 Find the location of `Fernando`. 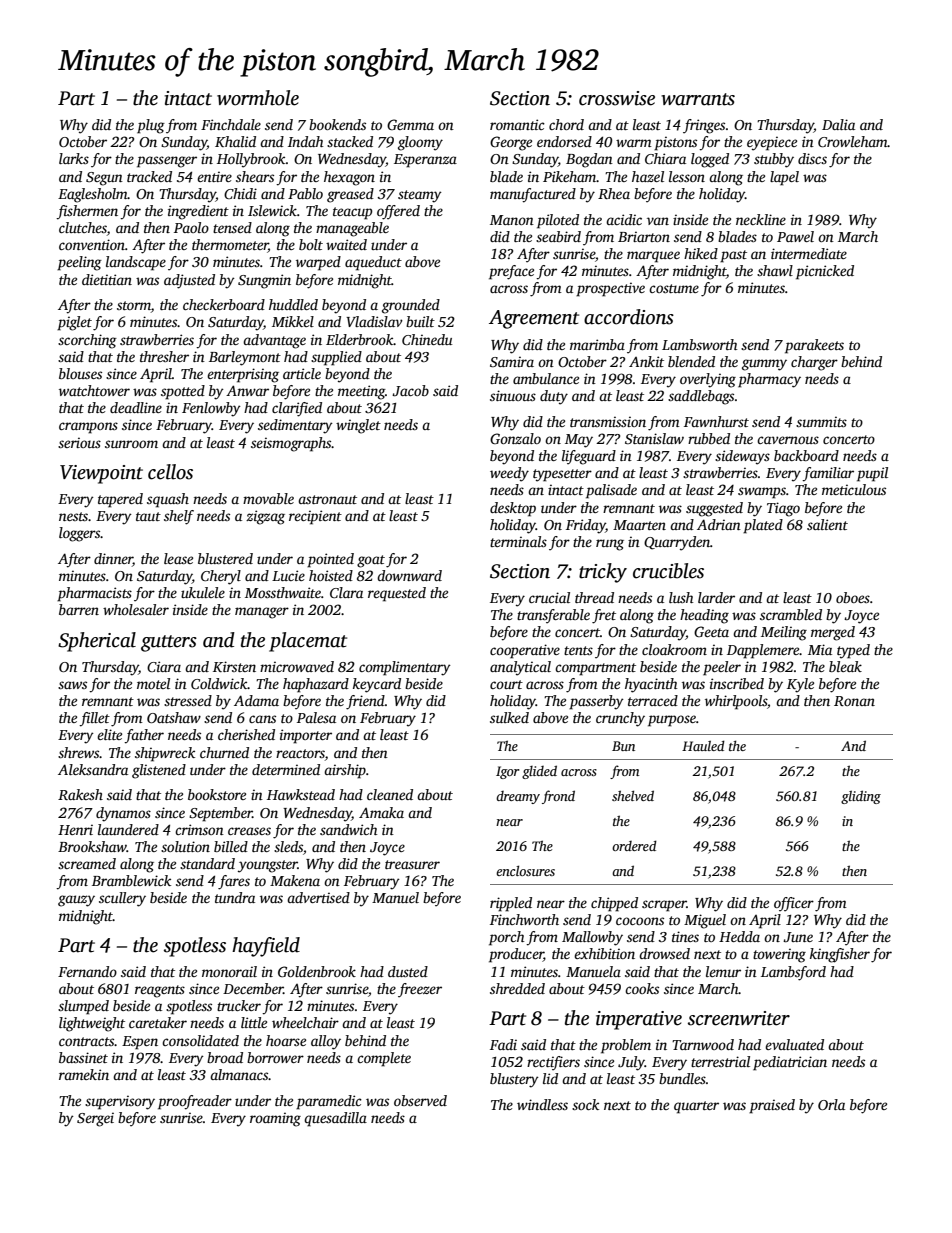

Fernando is located at coordinates (87, 971).
